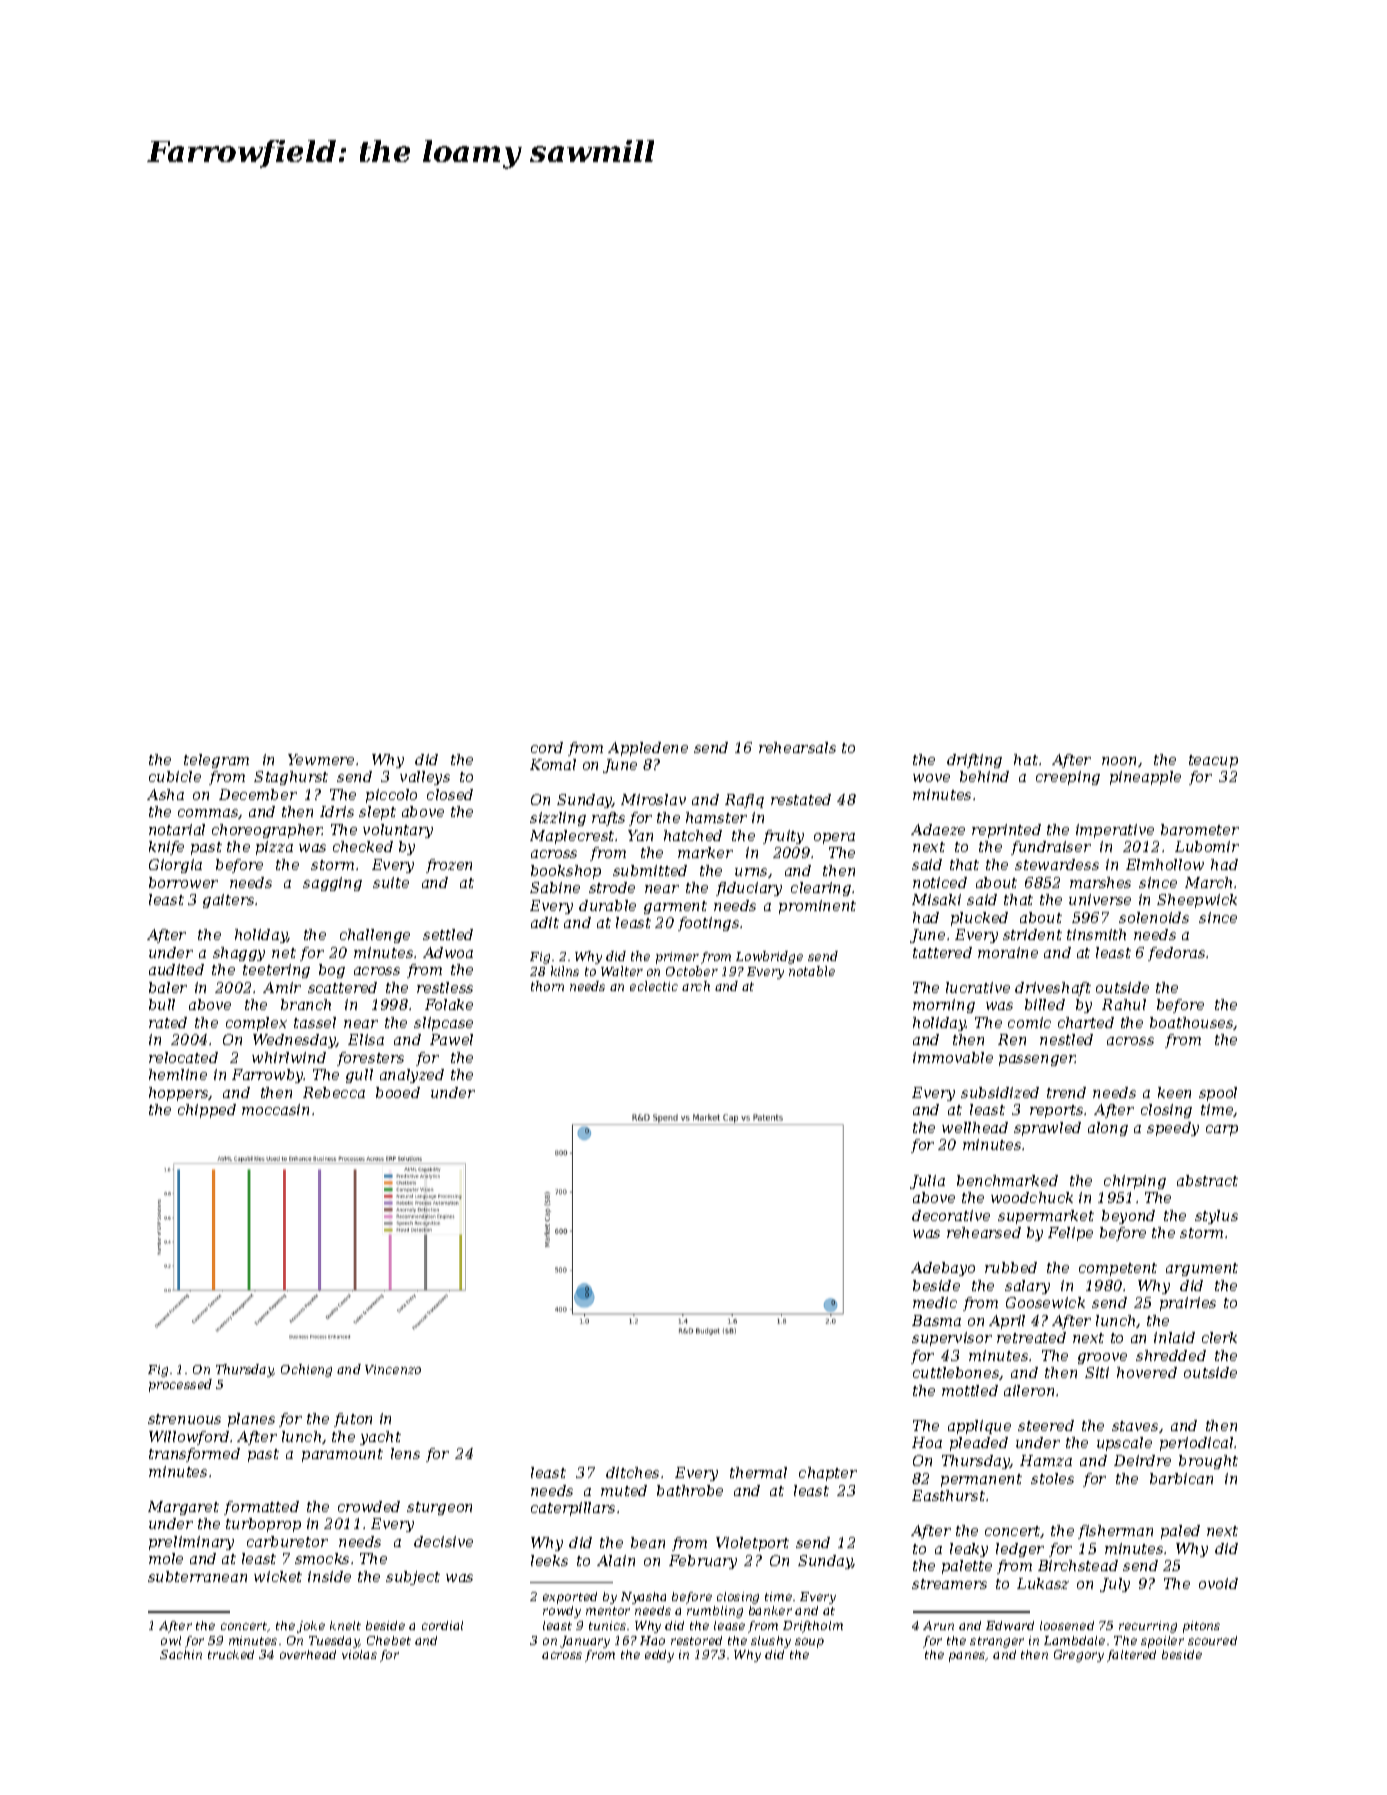 The image size is (1387, 1795). I want to click on teacup, so click(1213, 761).
